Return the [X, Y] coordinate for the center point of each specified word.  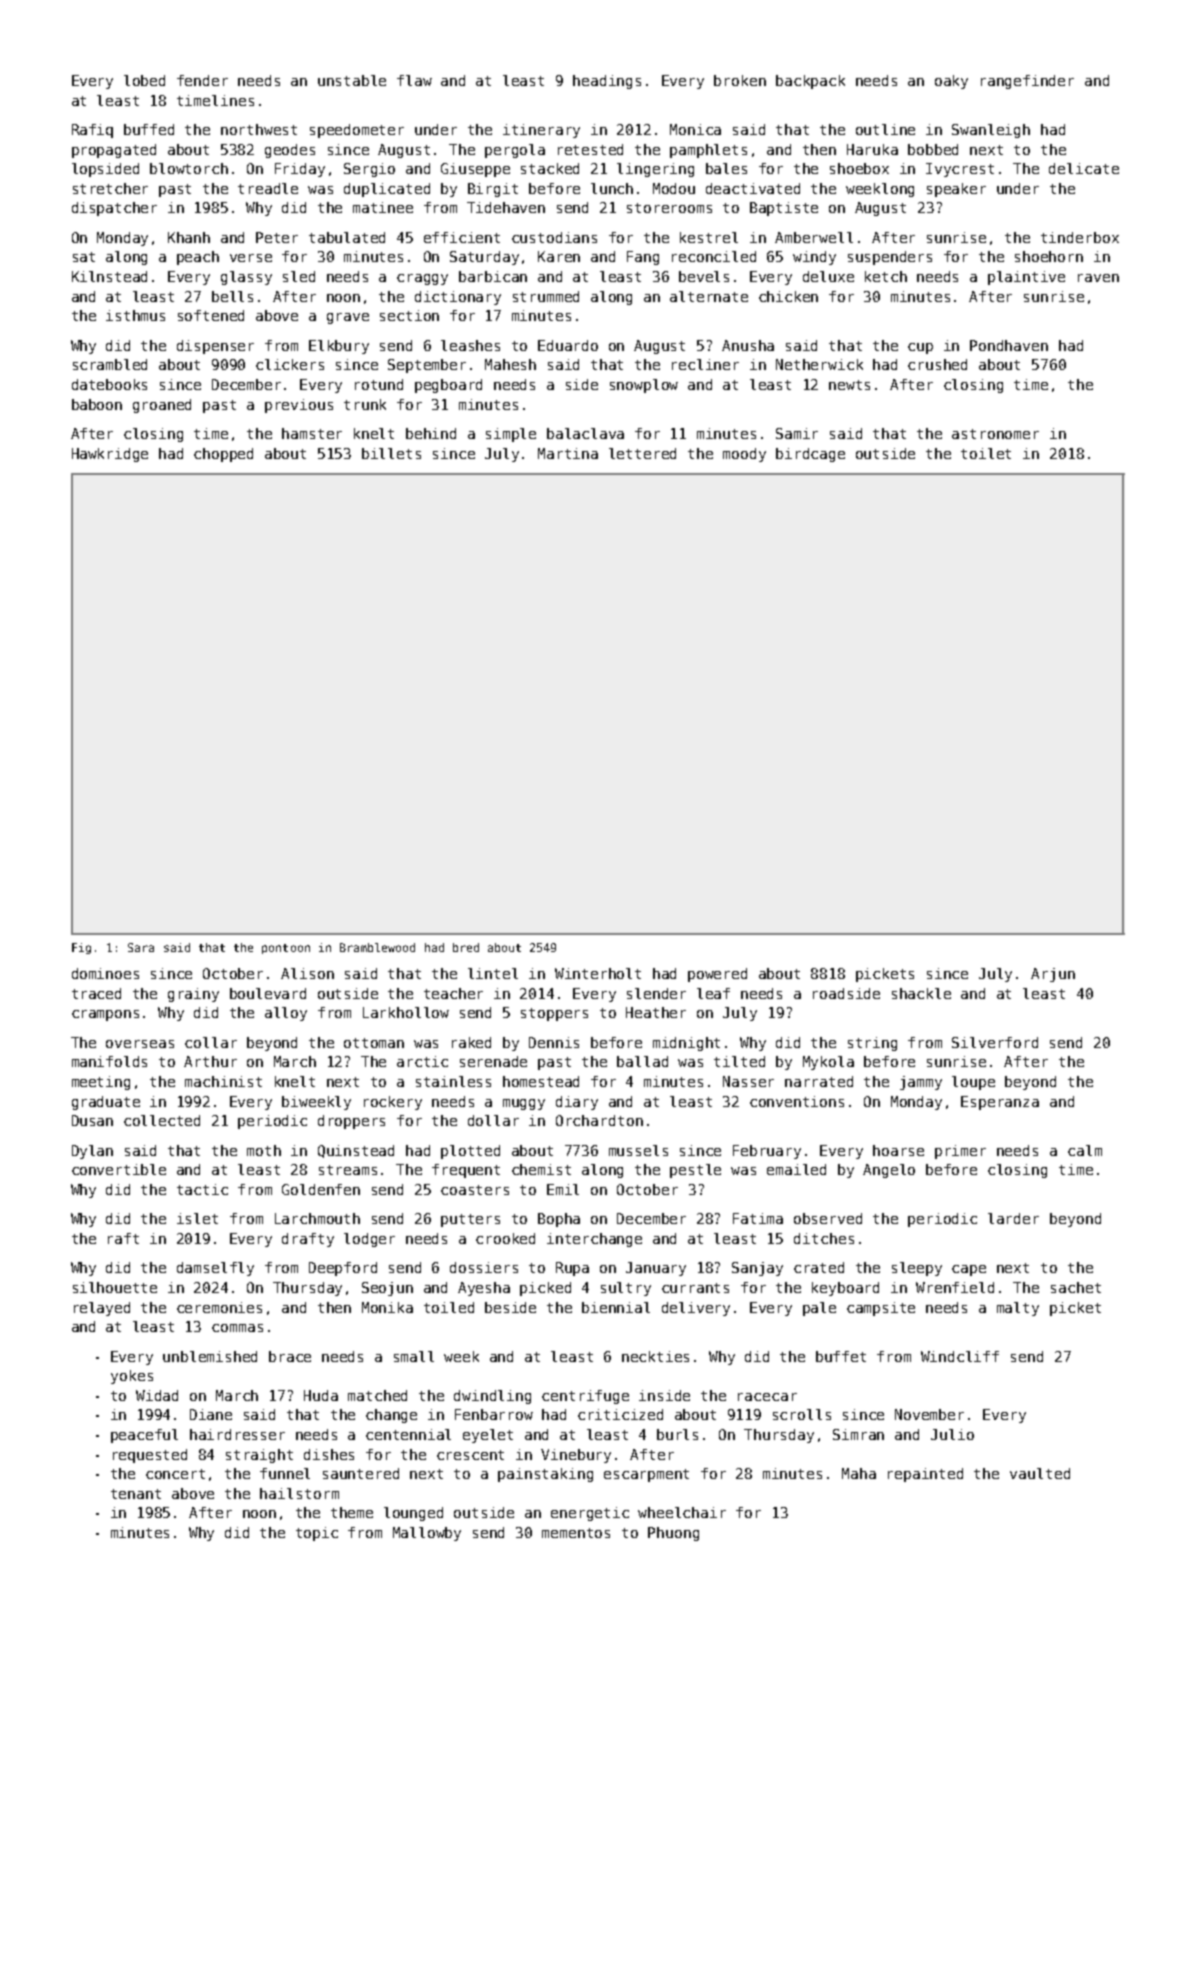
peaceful [144, 1436]
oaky [951, 82]
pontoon [286, 949]
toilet [986, 453]
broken [740, 80]
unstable [352, 80]
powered [717, 975]
